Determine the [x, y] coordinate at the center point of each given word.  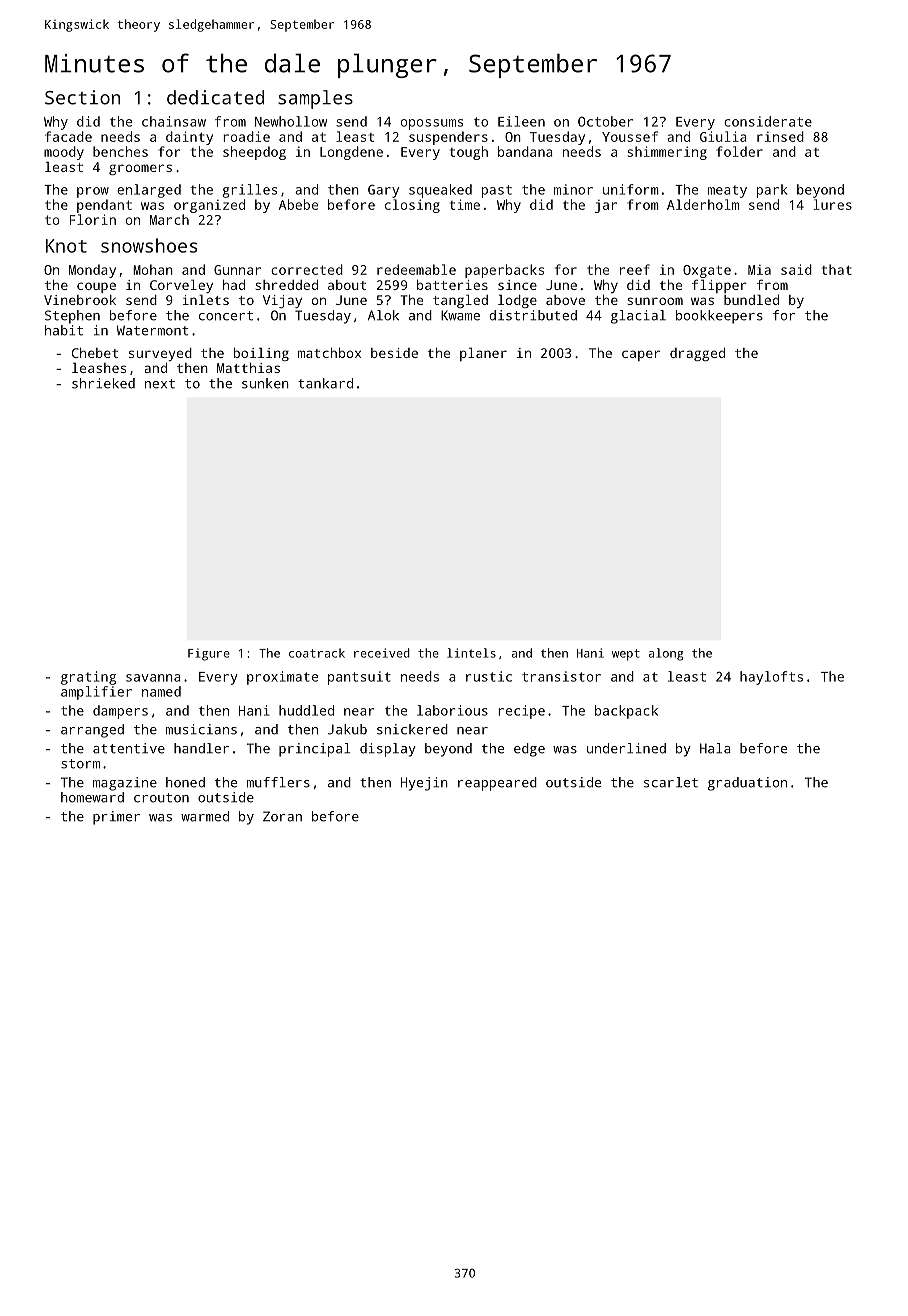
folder [739, 151]
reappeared [497, 784]
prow [93, 192]
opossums [432, 124]
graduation [747, 784]
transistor [561, 676]
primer [116, 818]
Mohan [153, 269]
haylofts [771, 678]
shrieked [103, 383]
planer [483, 354]
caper [641, 355]
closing [412, 206]
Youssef [630, 136]
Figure [209, 654]
